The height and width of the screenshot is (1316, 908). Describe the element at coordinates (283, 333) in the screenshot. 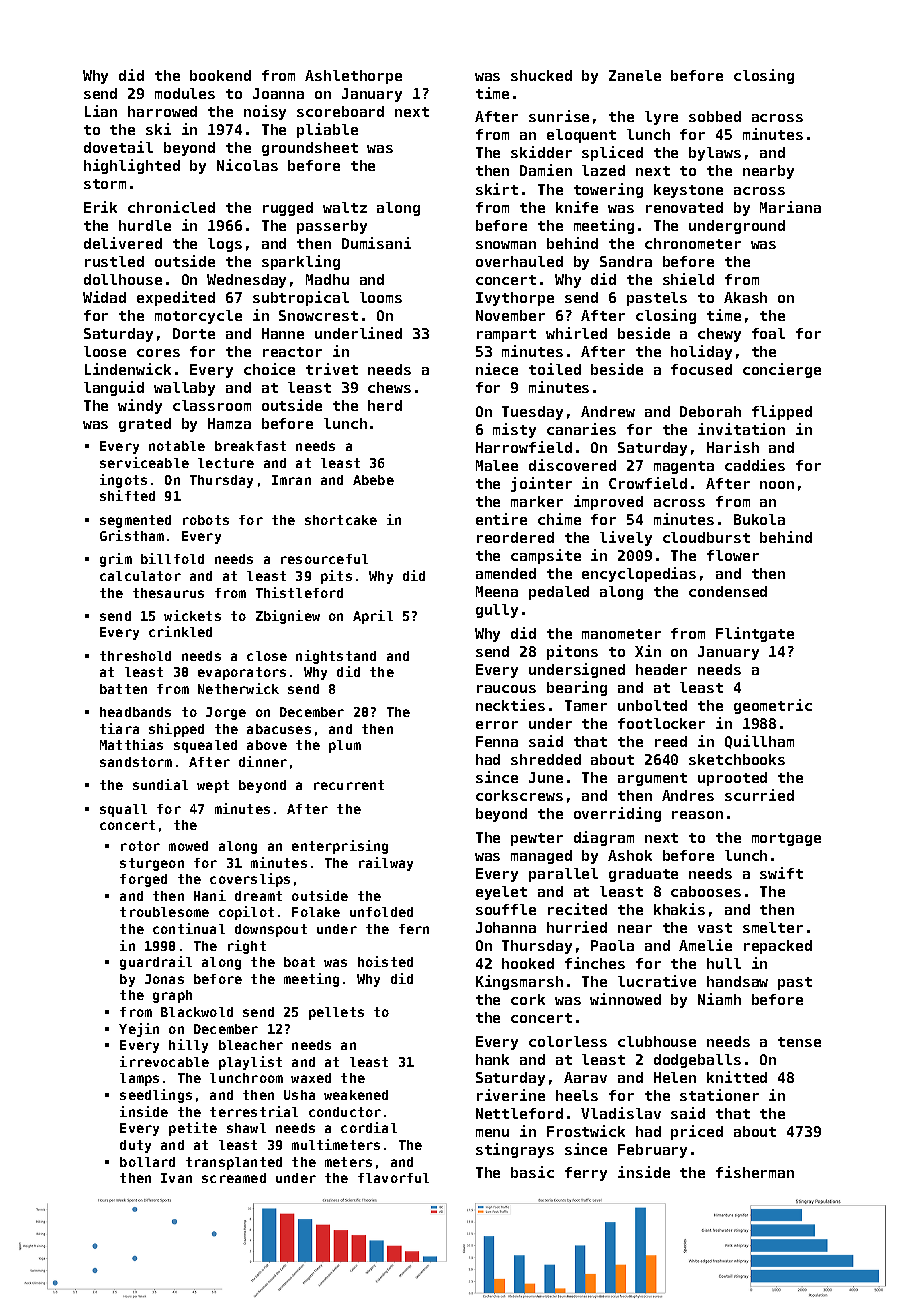

I see `Hanne` at that location.
